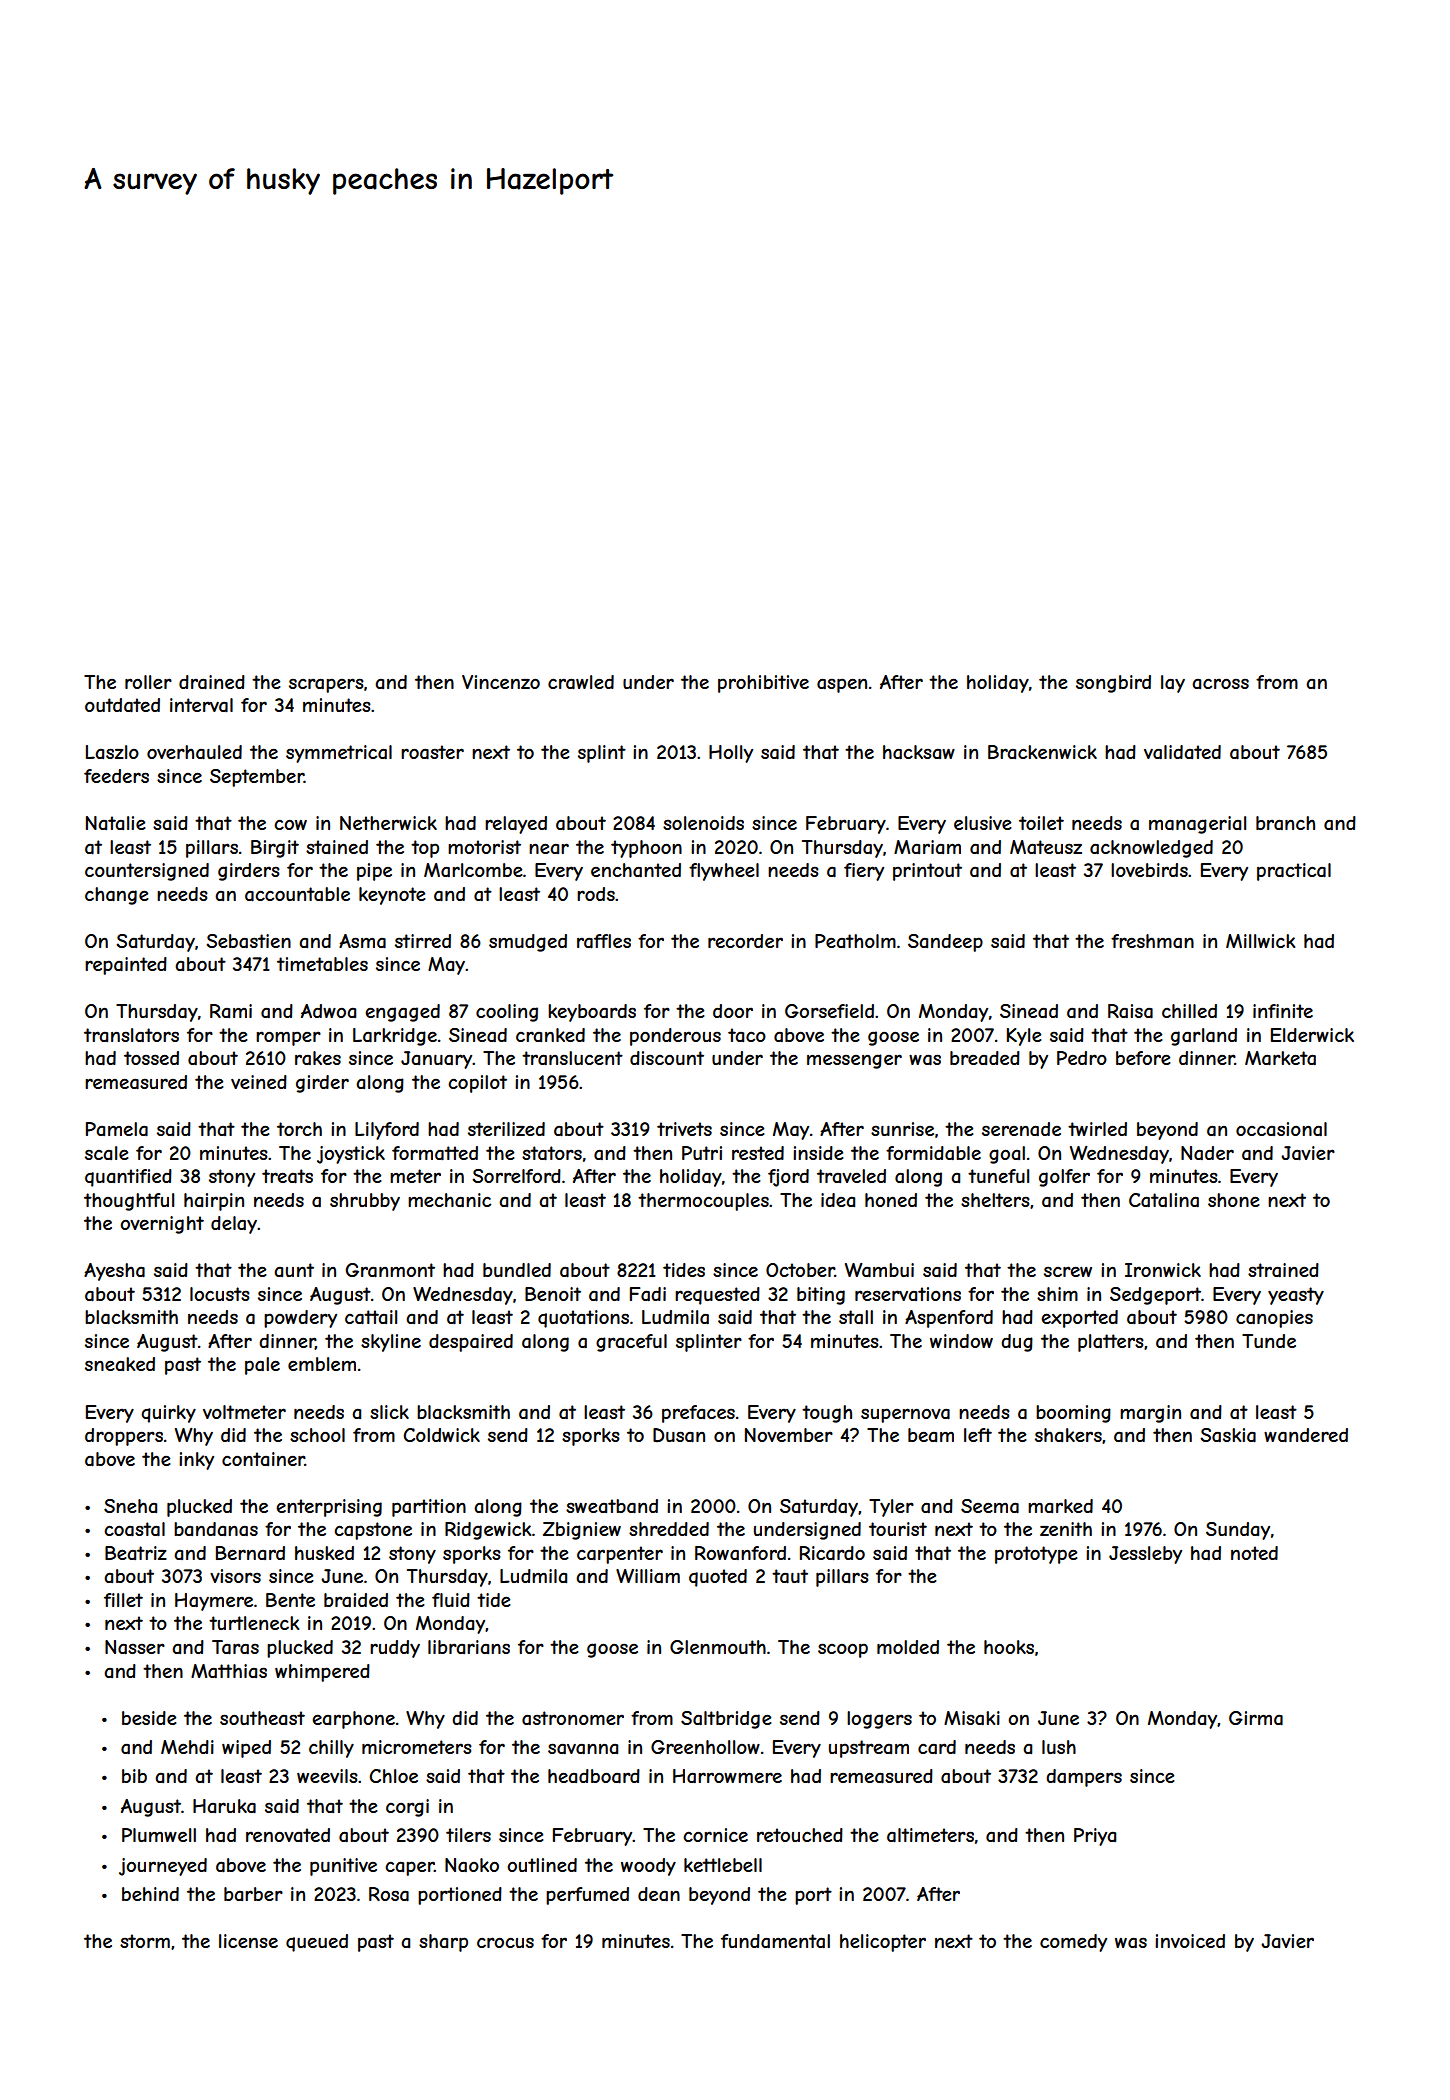 This screenshot has width=1450, height=2100. What do you see at coordinates (698, 1414) in the screenshot?
I see `prefaces` at bounding box center [698, 1414].
